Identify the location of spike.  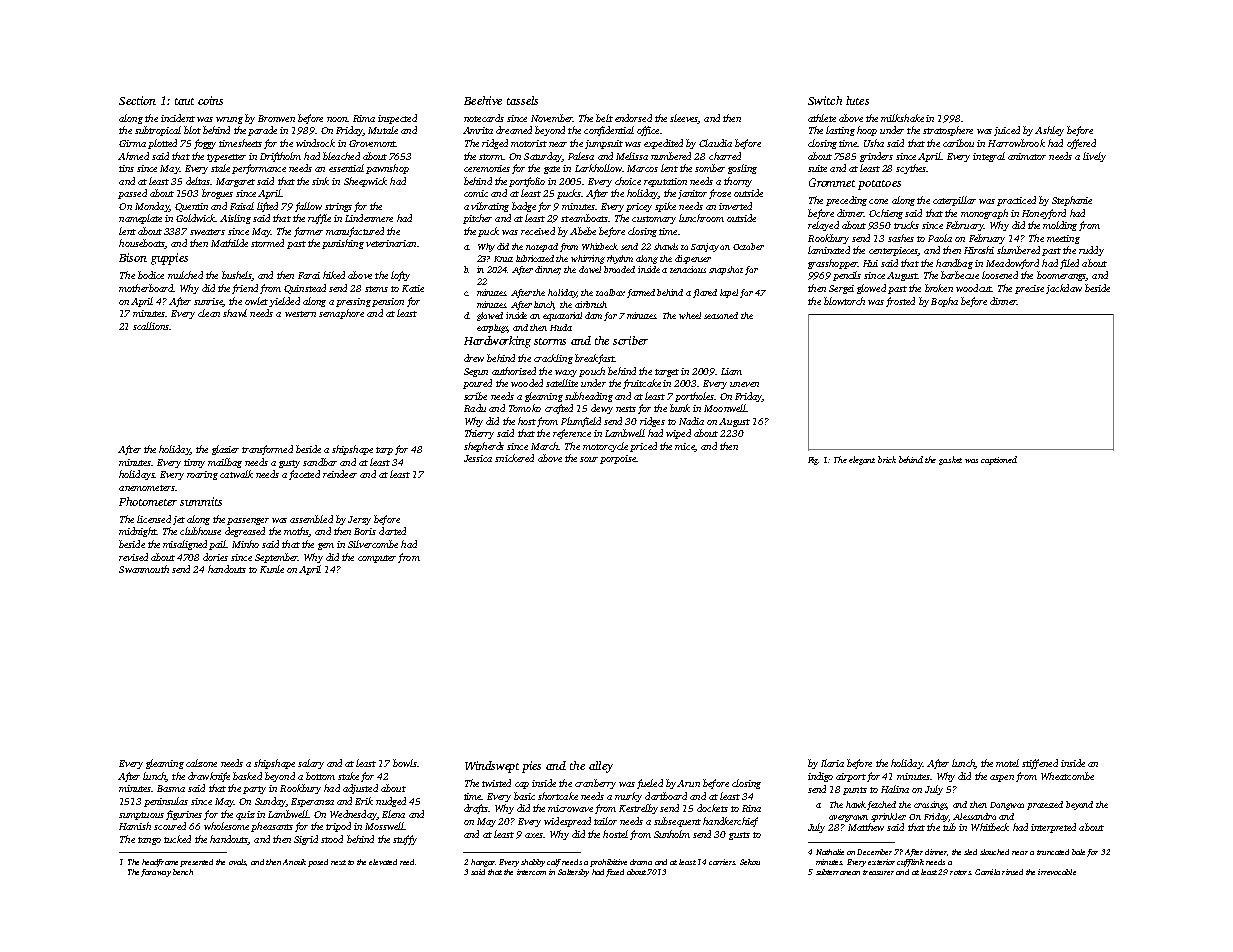
(665, 207).
